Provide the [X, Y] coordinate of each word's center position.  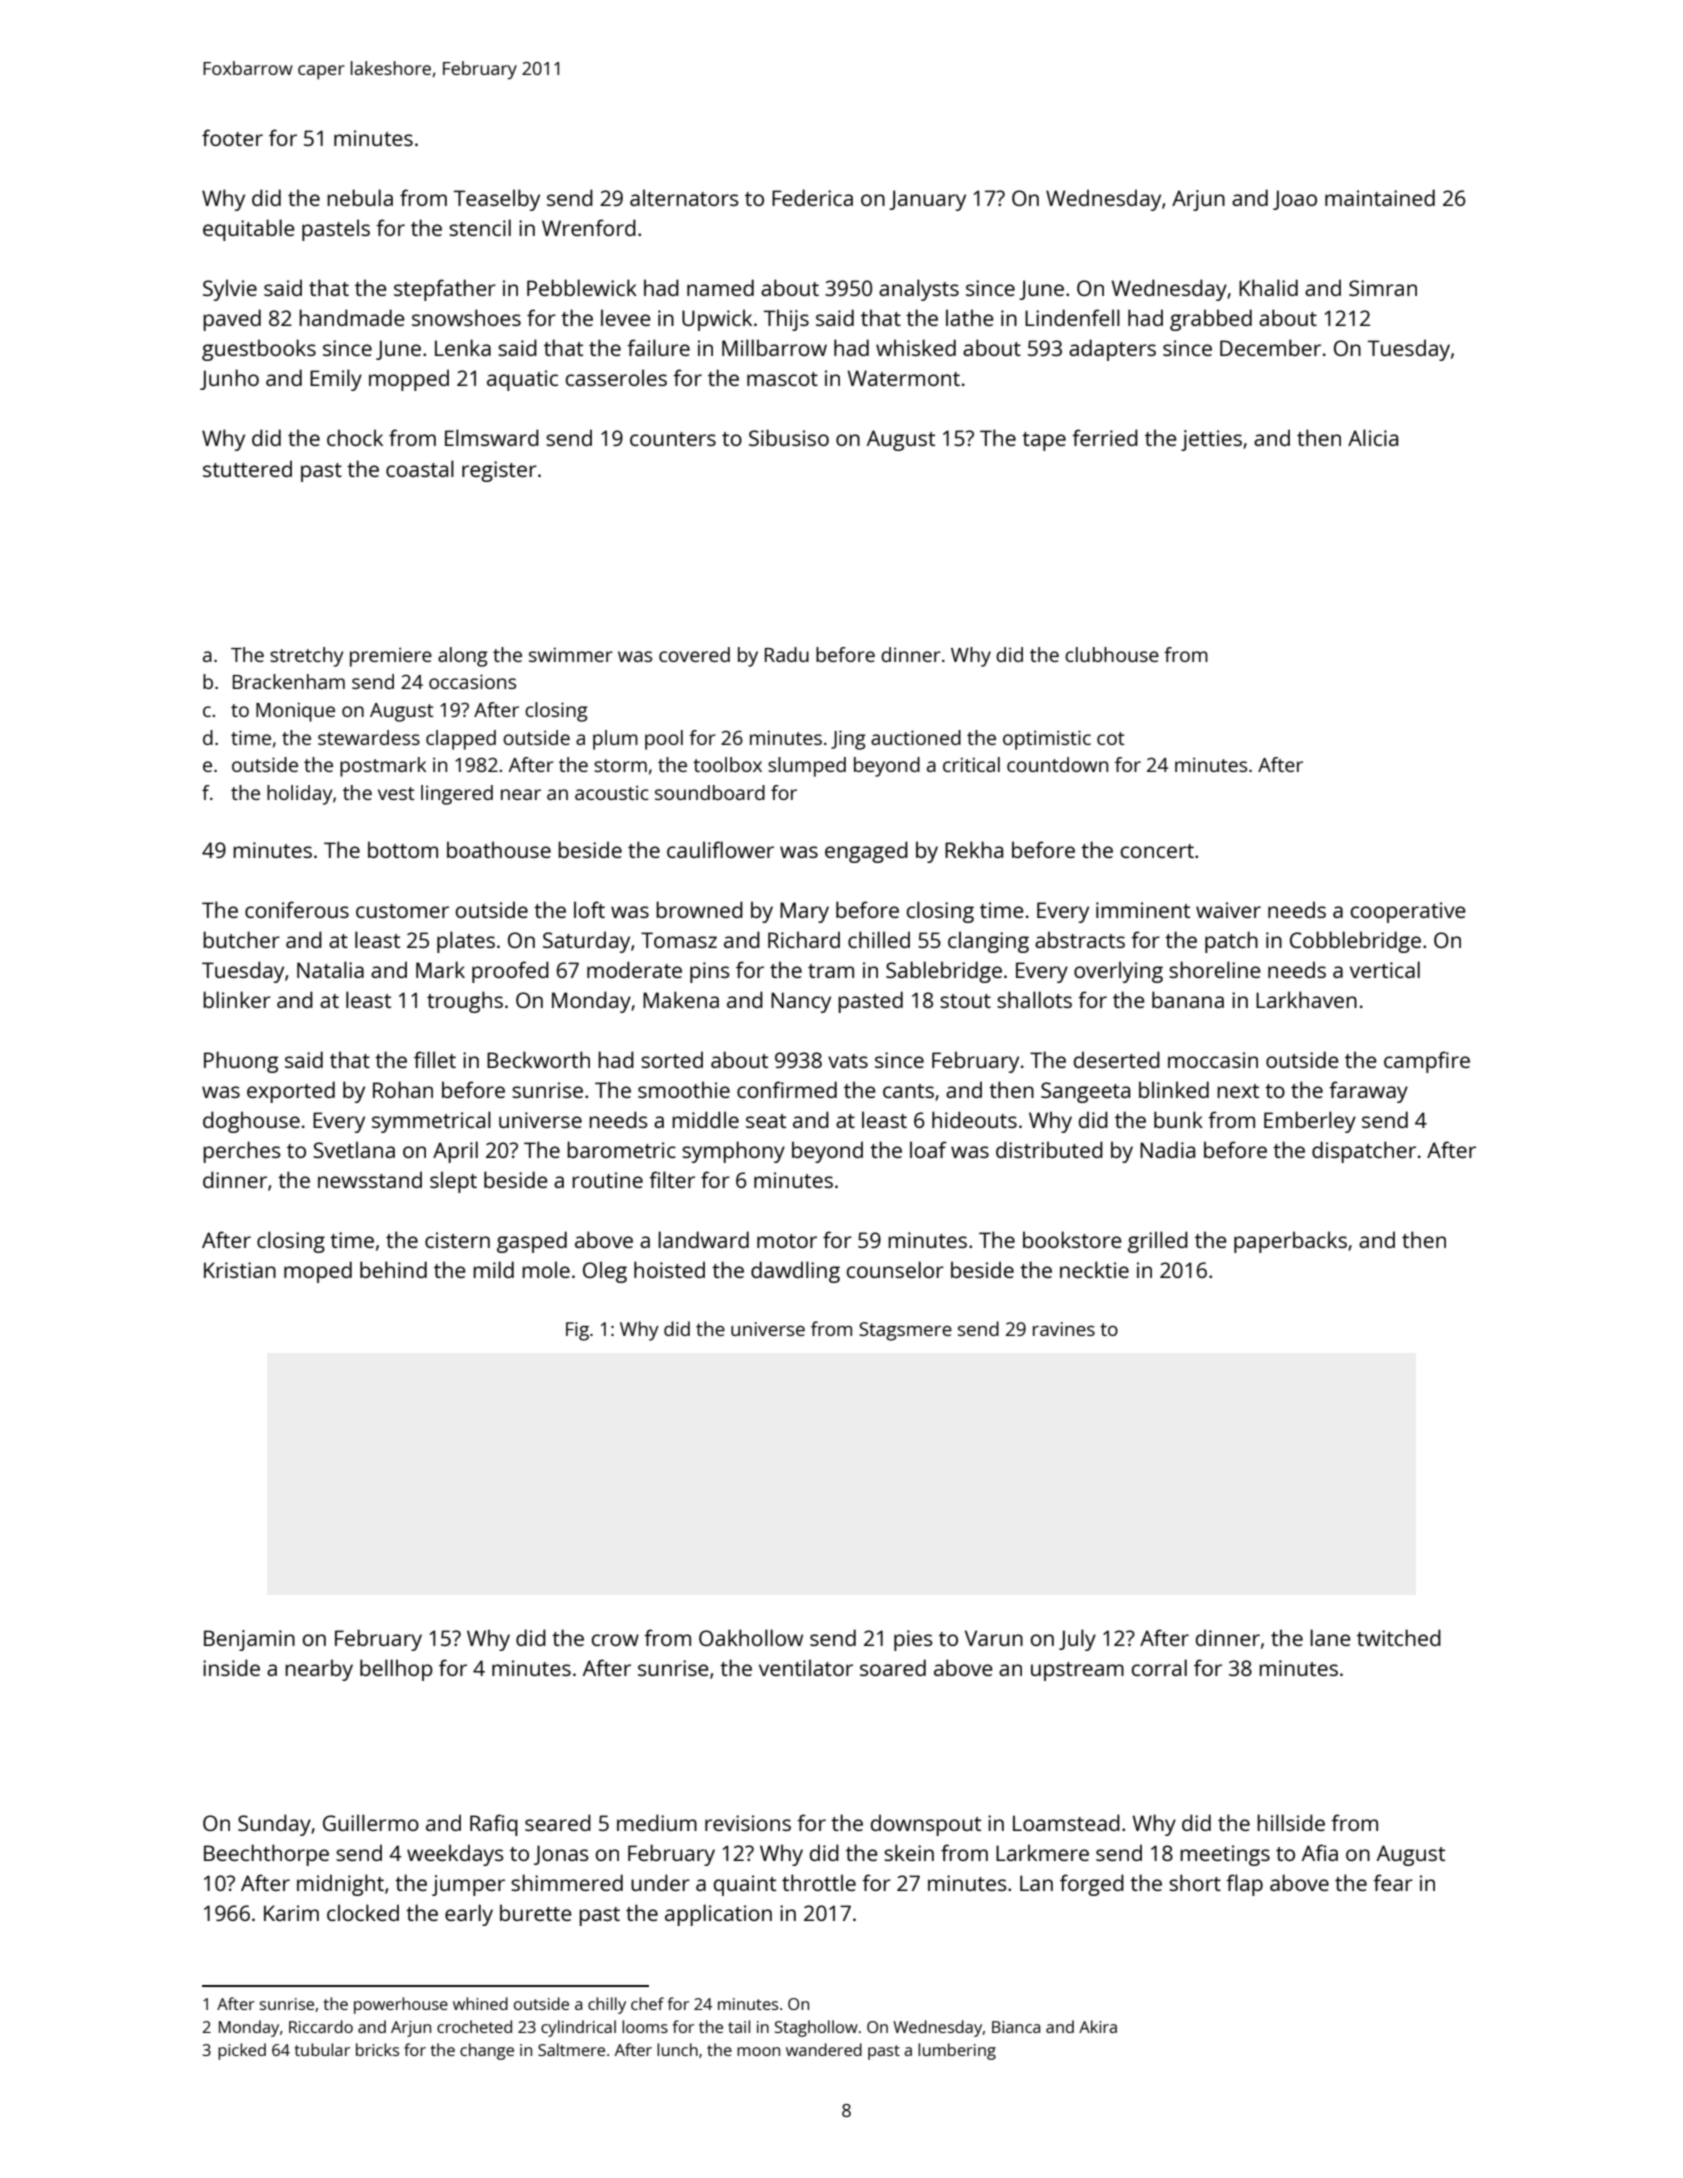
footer [232, 137]
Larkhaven [1306, 999]
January [927, 200]
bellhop [396, 1670]
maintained [1380, 197]
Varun [994, 1638]
